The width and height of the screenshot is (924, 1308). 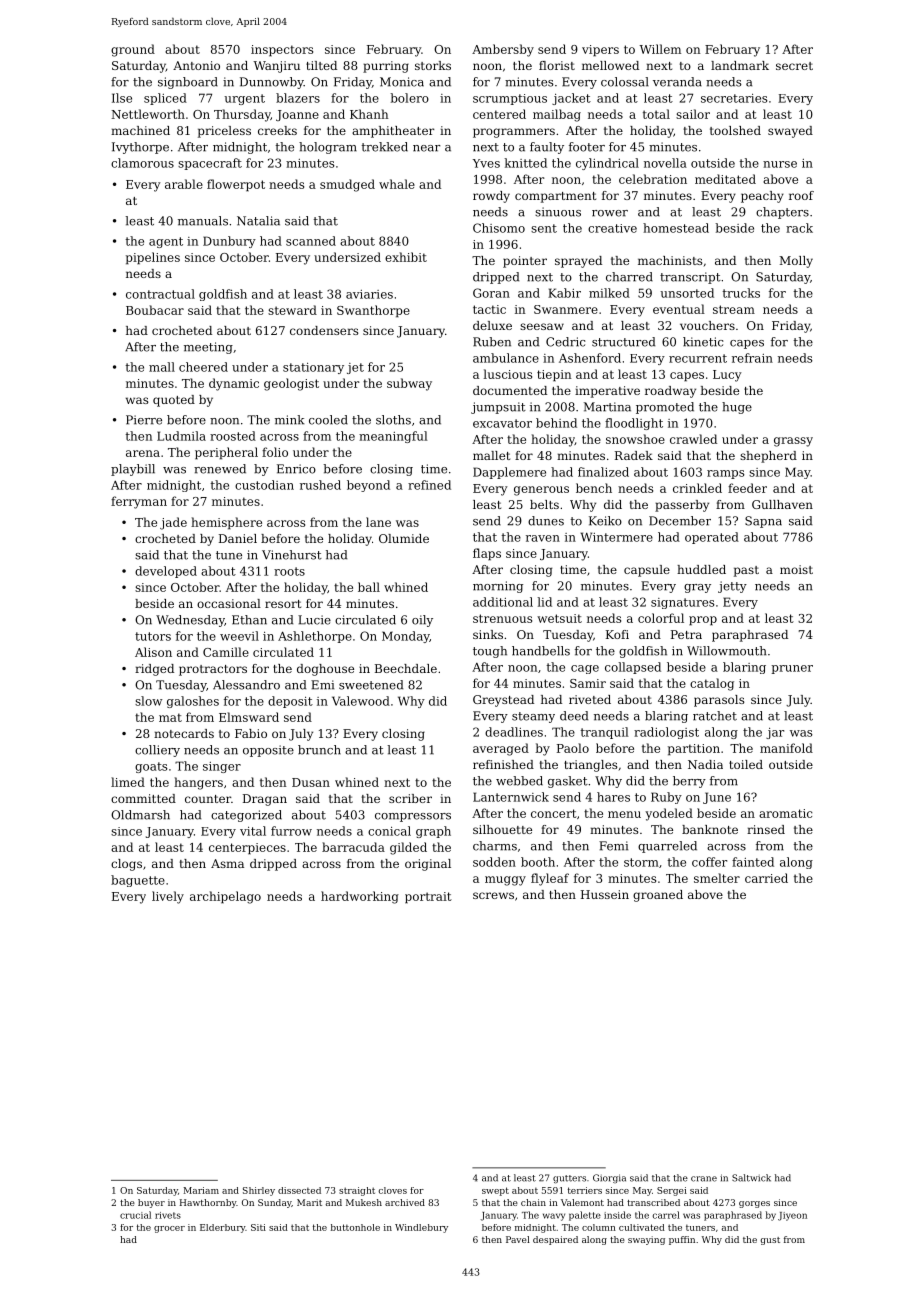 What do you see at coordinates (409, 384) in the screenshot?
I see `subway` at bounding box center [409, 384].
